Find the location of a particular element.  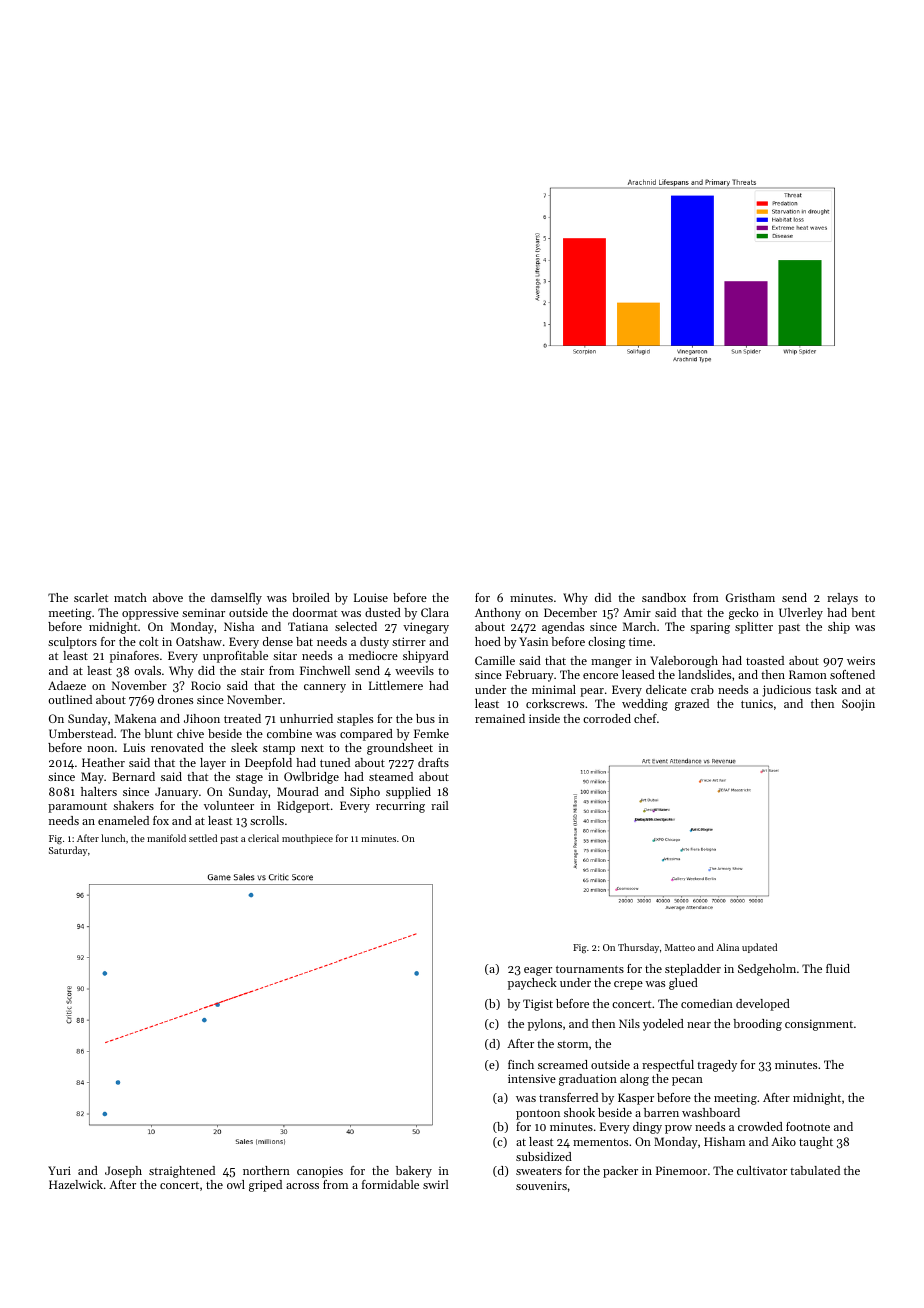

Valeborough is located at coordinates (684, 662).
